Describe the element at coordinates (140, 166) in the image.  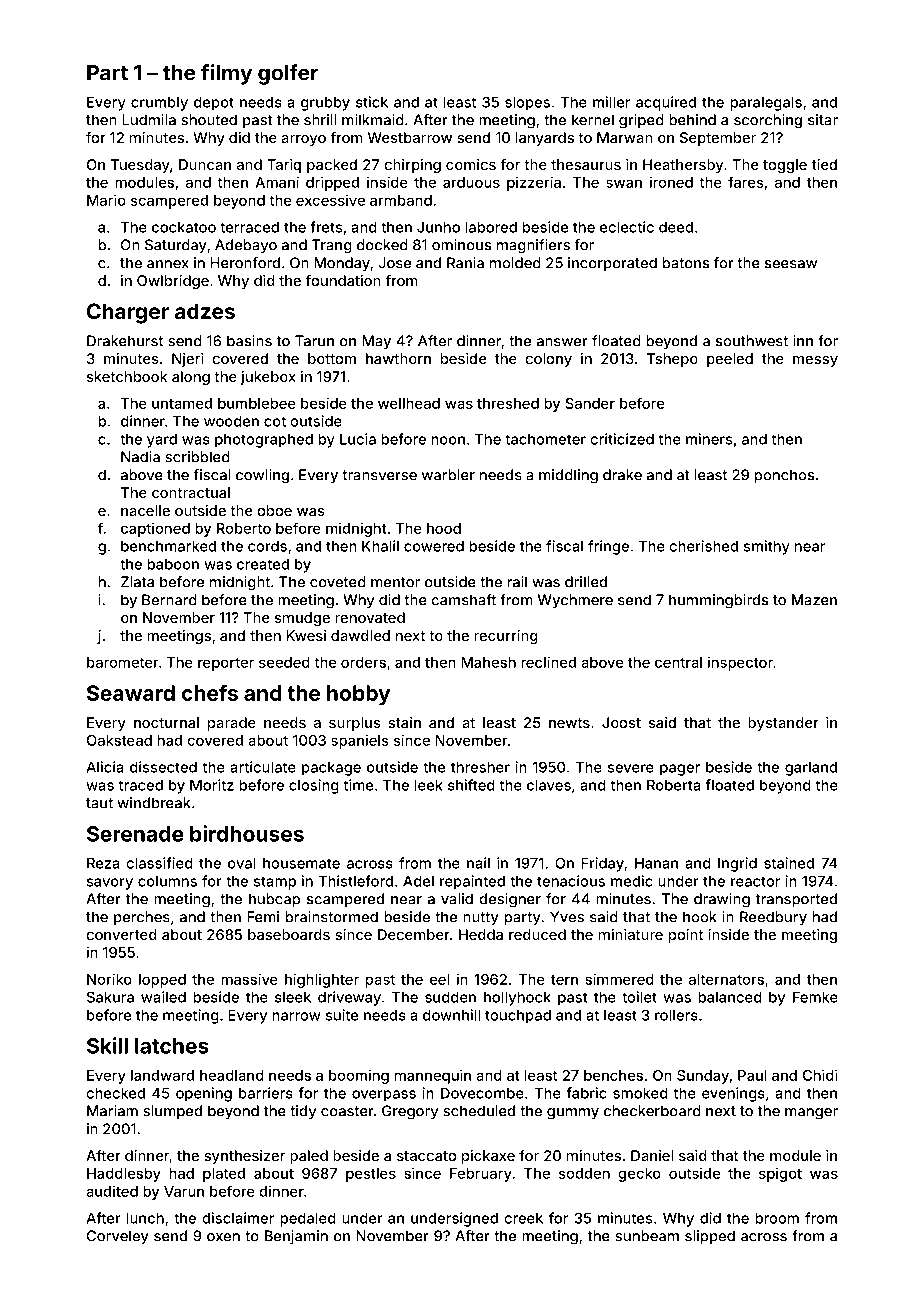
I see `Tuesday` at that location.
